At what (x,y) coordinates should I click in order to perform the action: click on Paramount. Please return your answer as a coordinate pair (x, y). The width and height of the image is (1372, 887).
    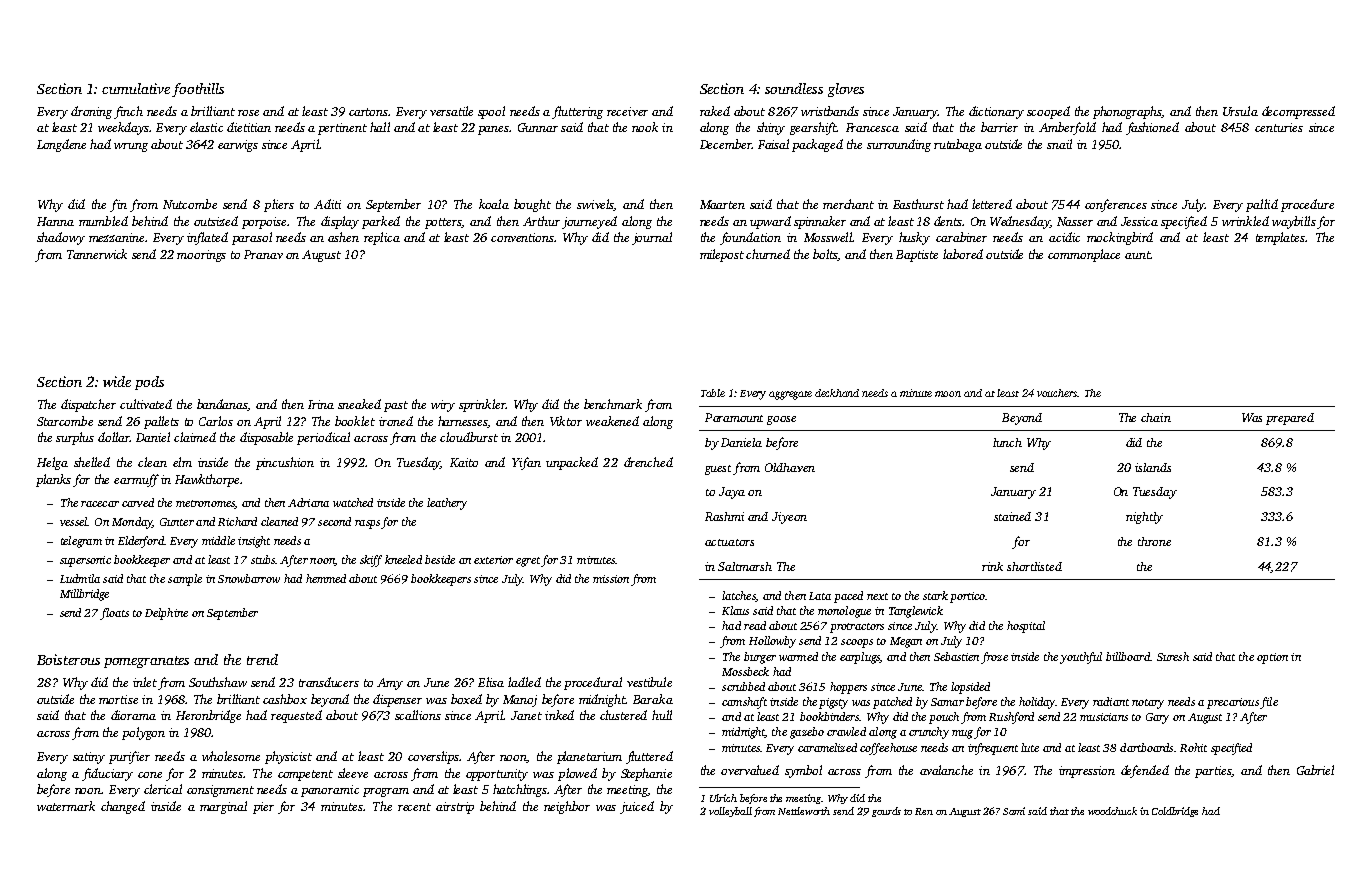
    Looking at the image, I should click on (734, 417).
